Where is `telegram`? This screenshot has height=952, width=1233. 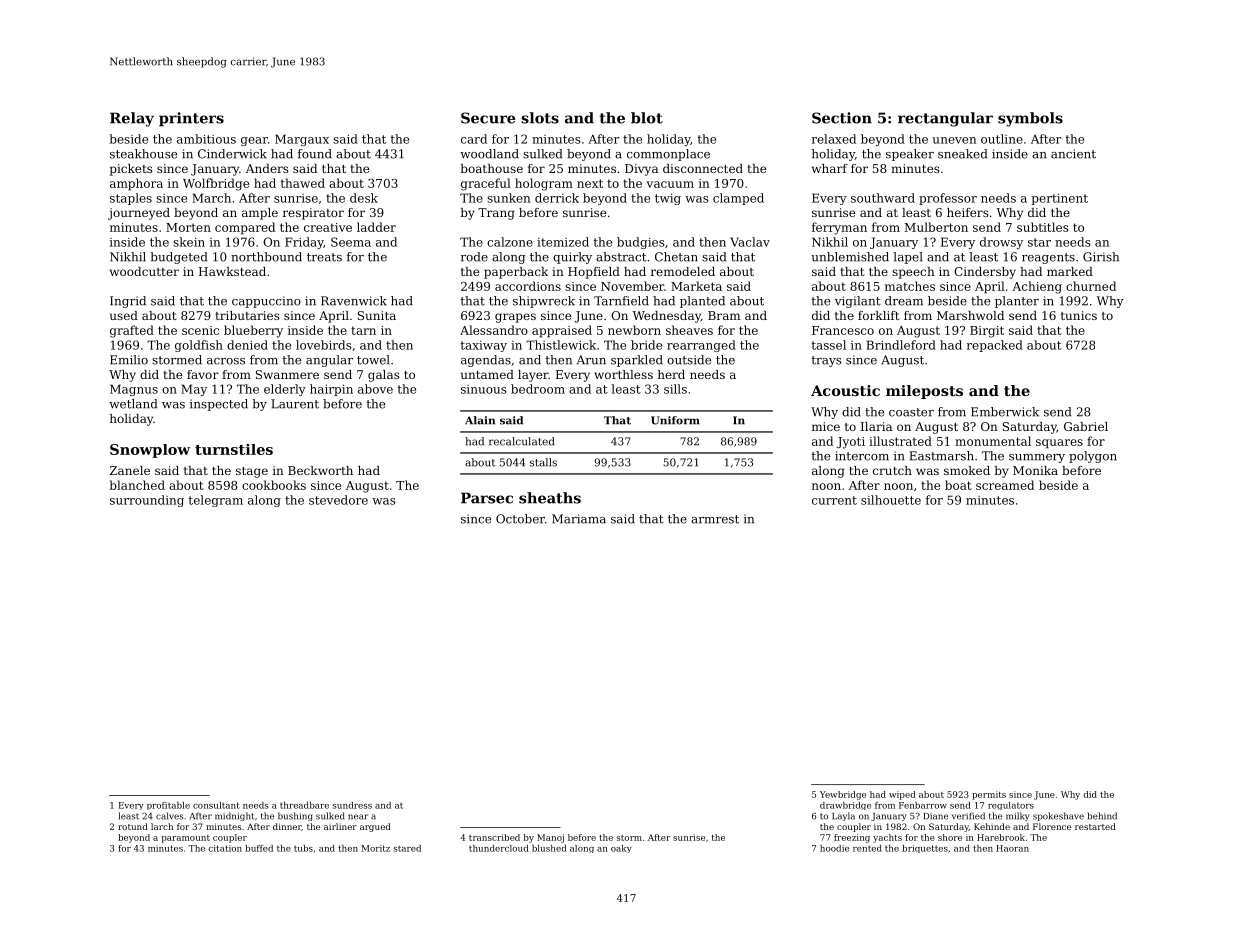 telegram is located at coordinates (215, 501).
